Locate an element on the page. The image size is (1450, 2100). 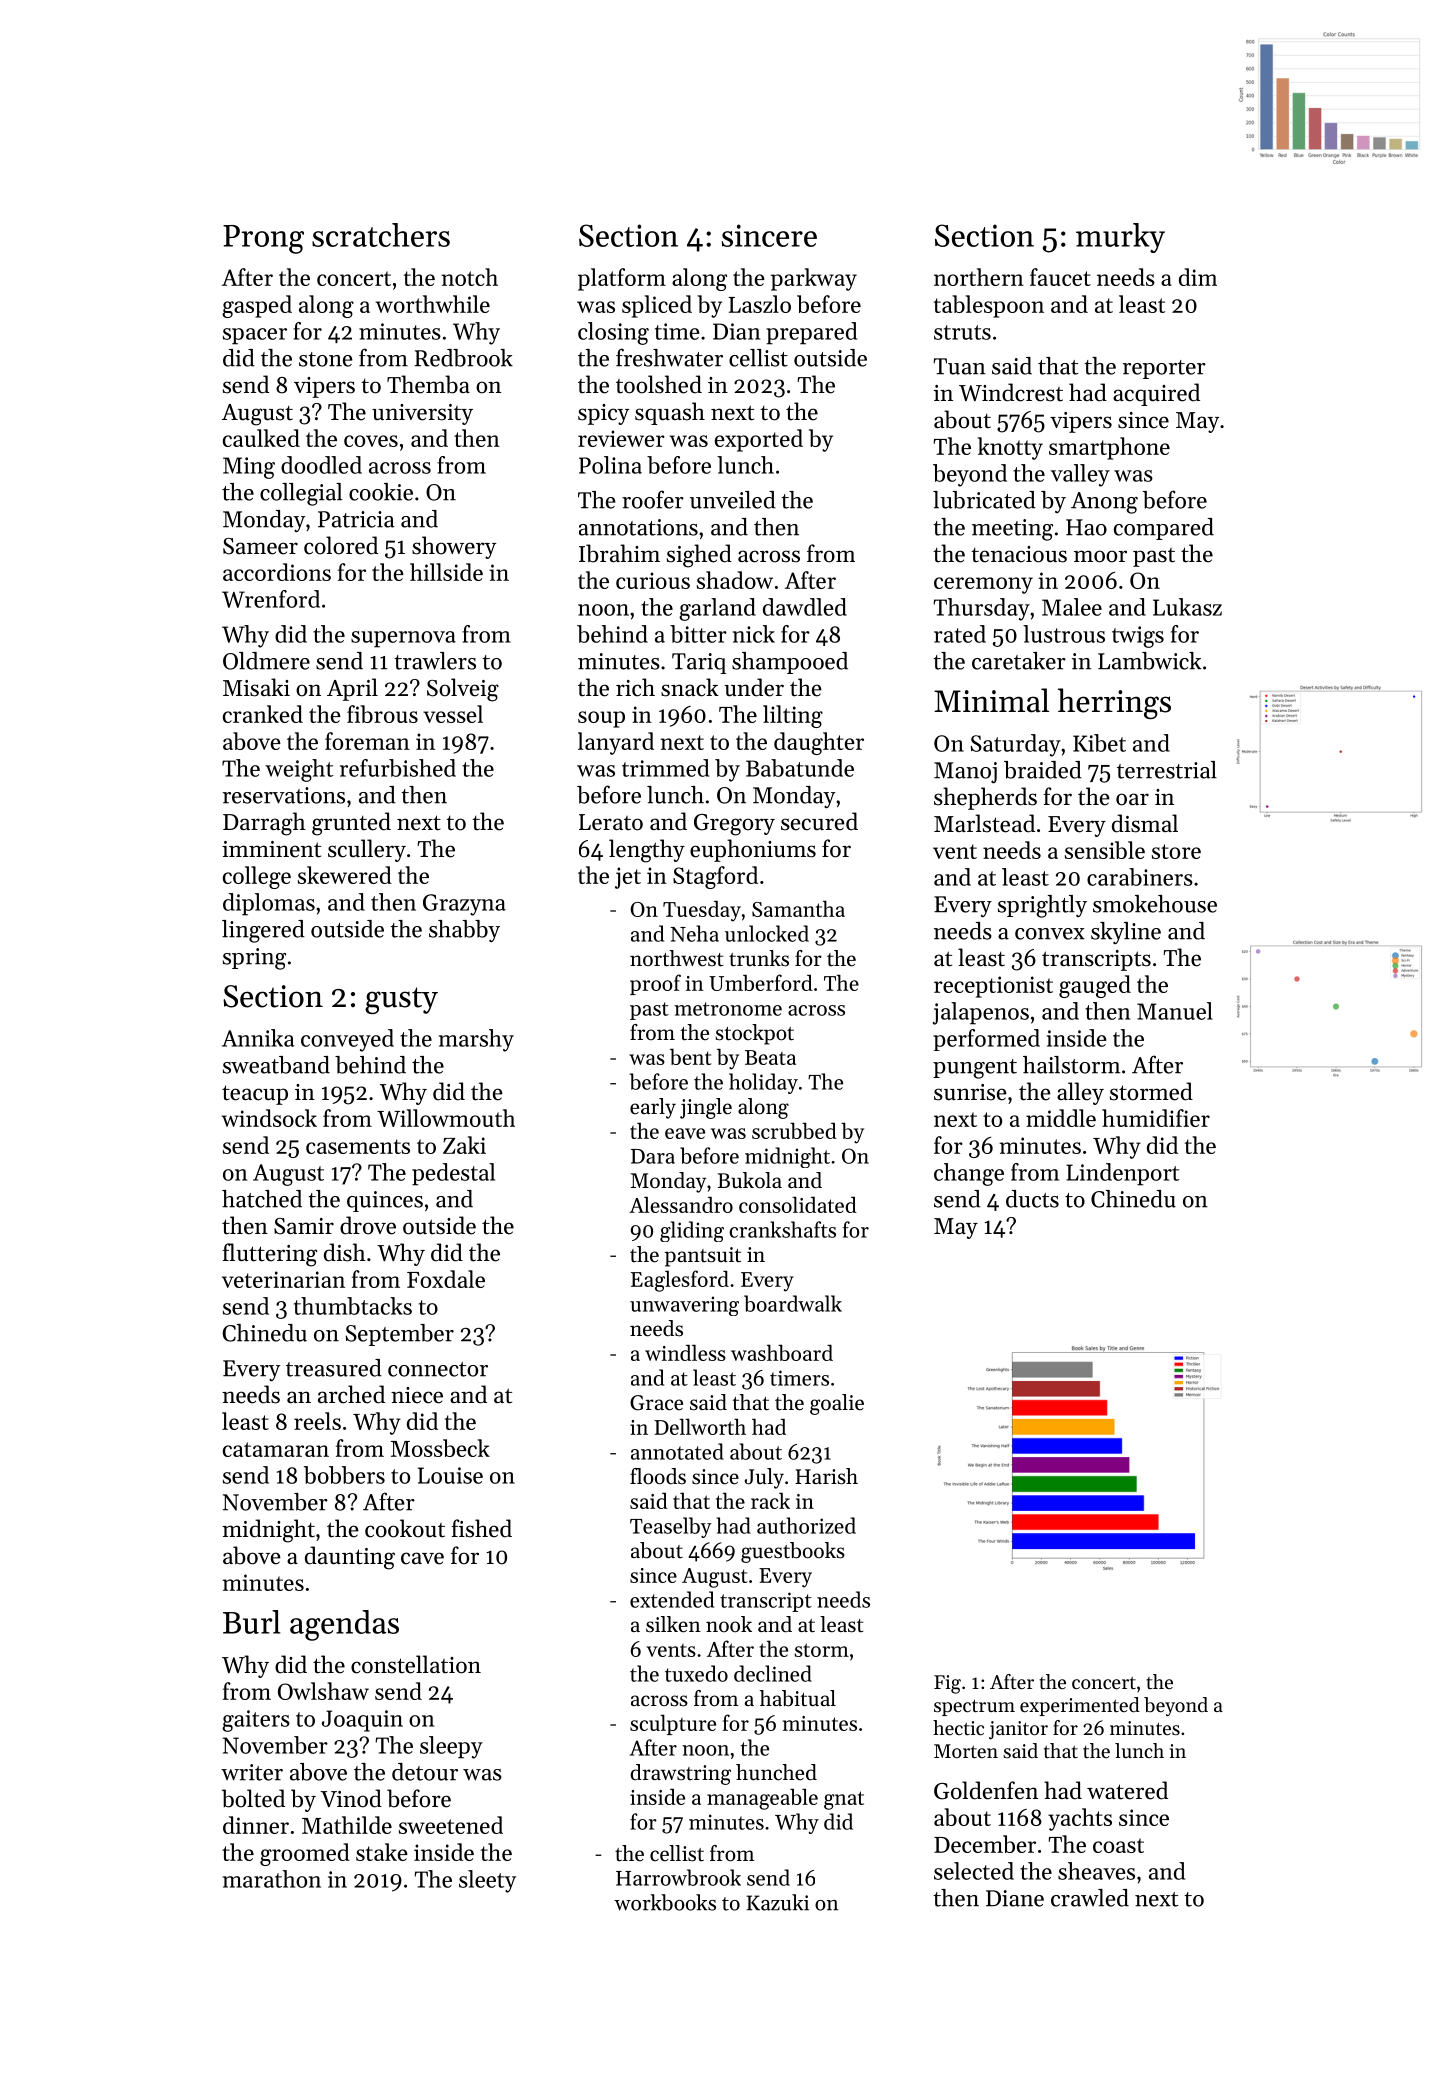
receptionist is located at coordinates (993, 987).
